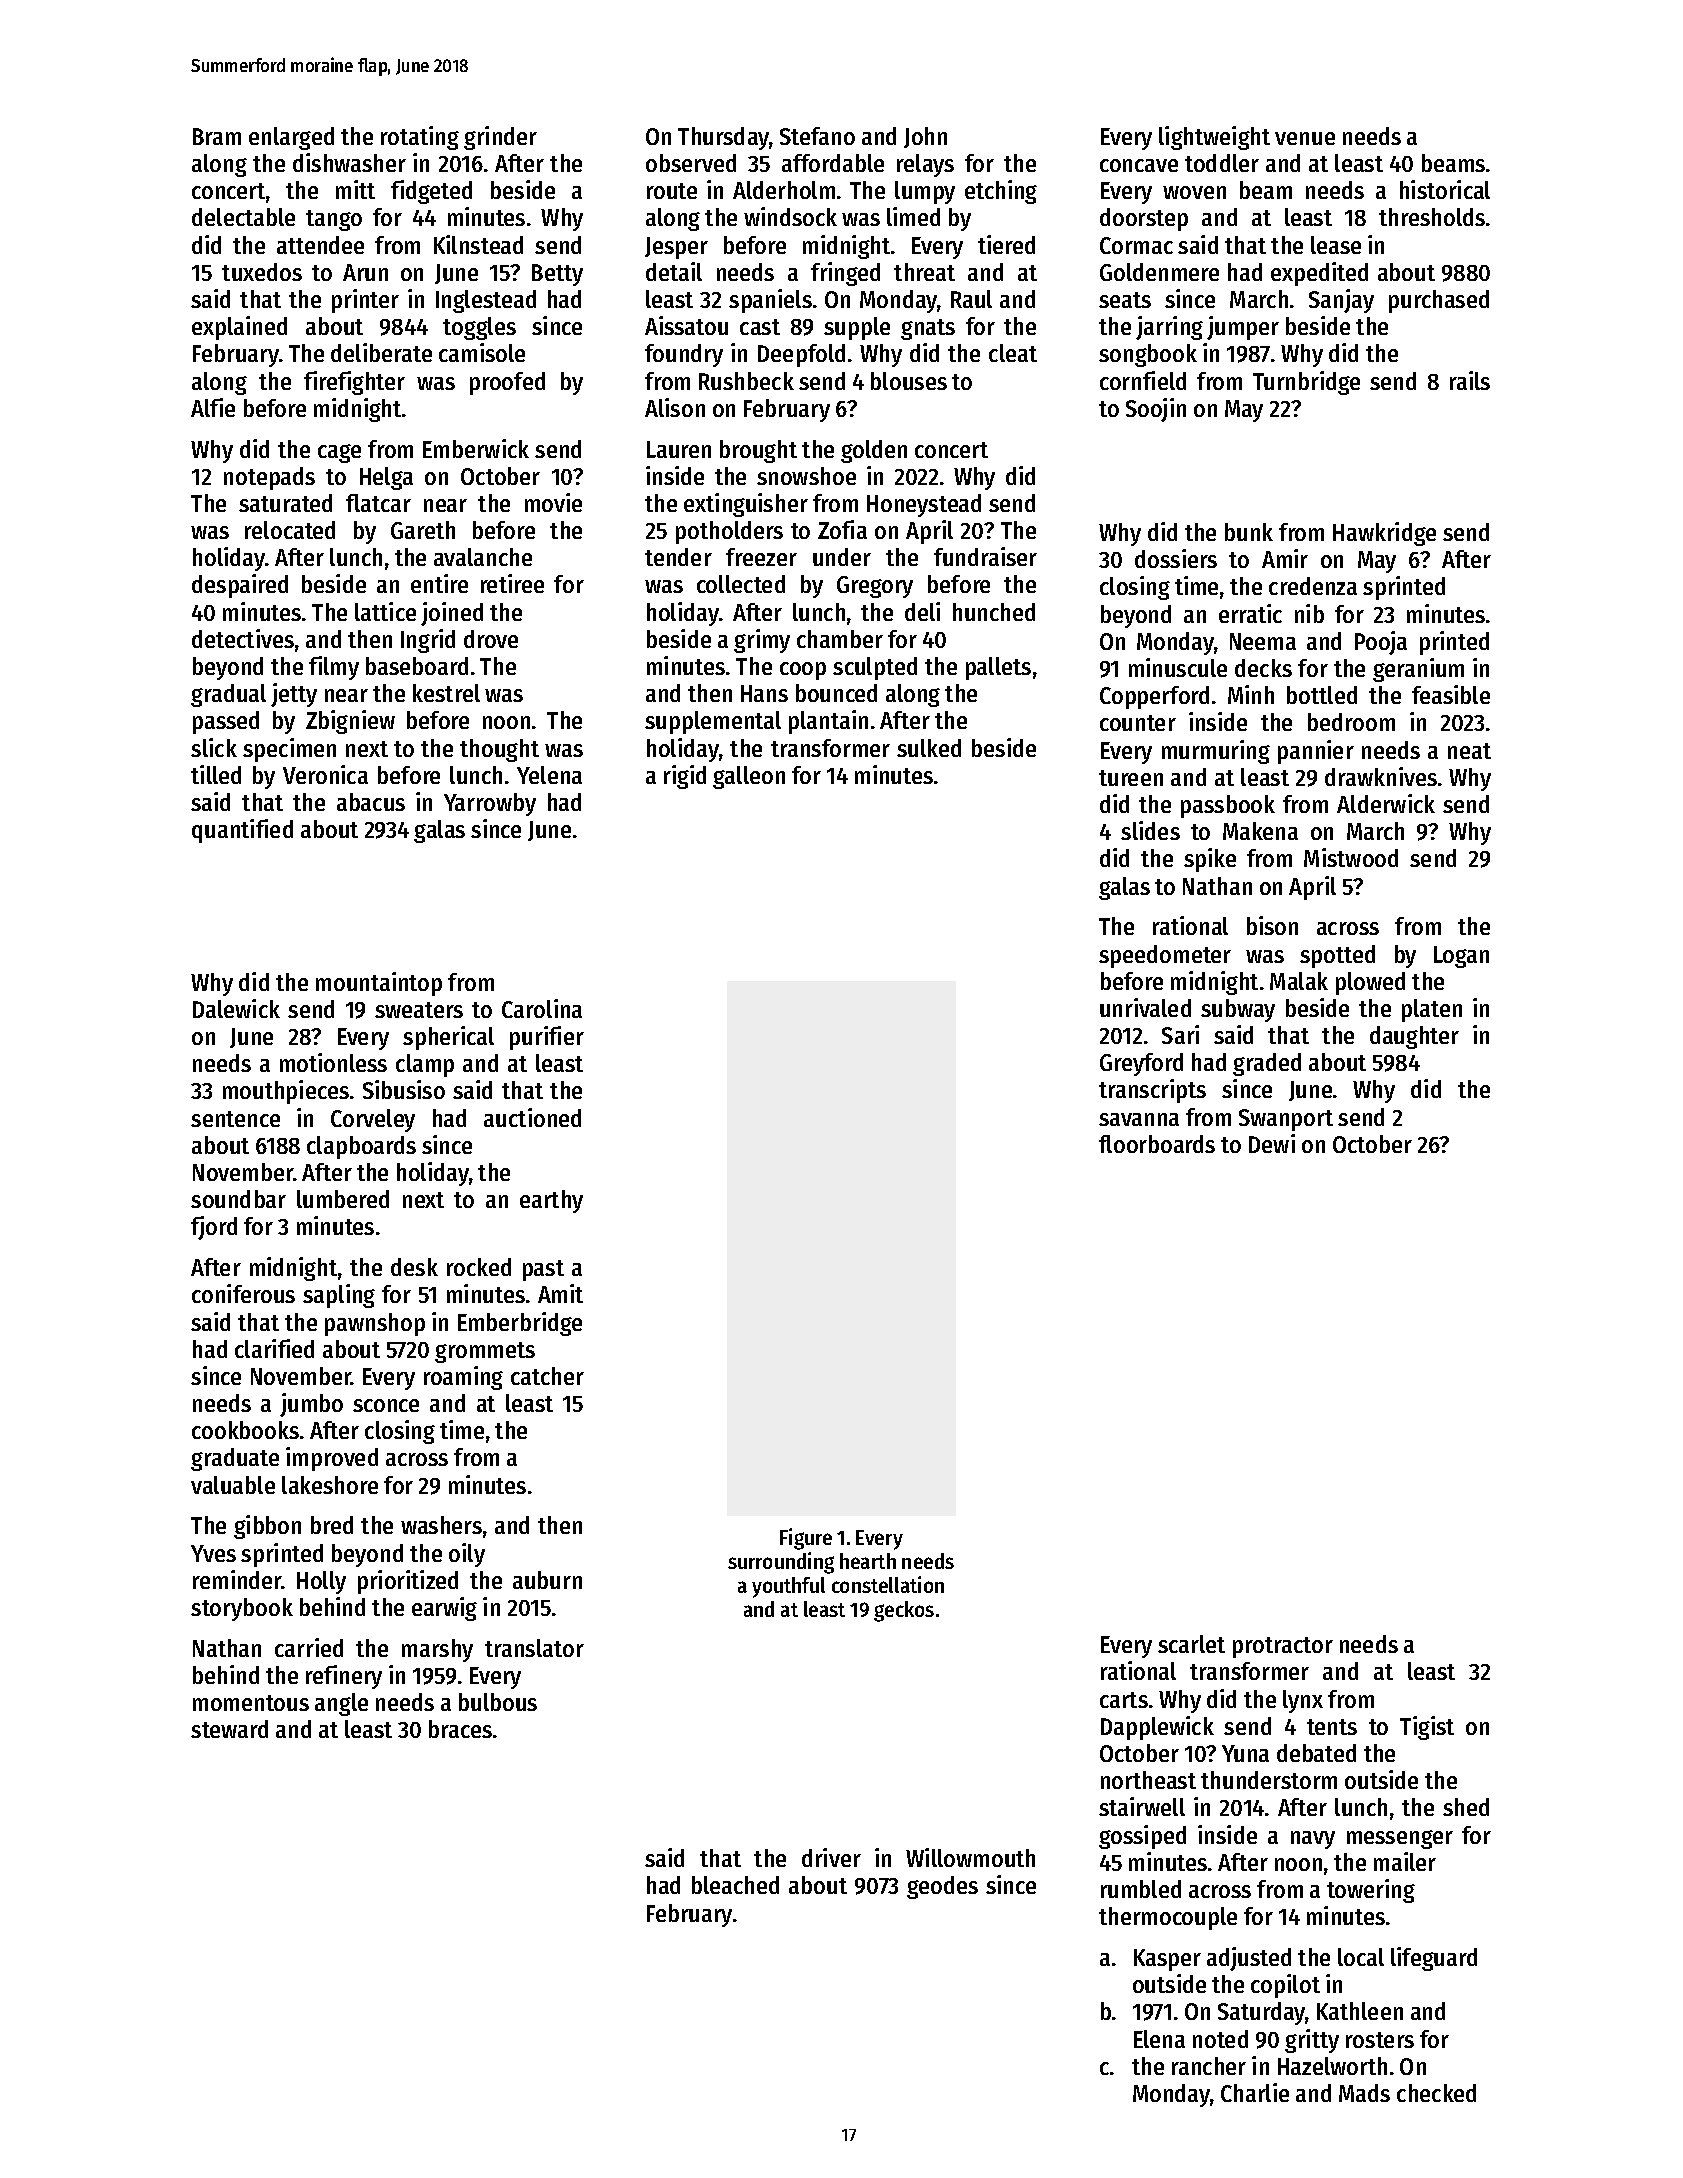 This document has height=2178, width=1683. Describe the element at coordinates (924, 505) in the document. I see `Honeystead` at that location.
